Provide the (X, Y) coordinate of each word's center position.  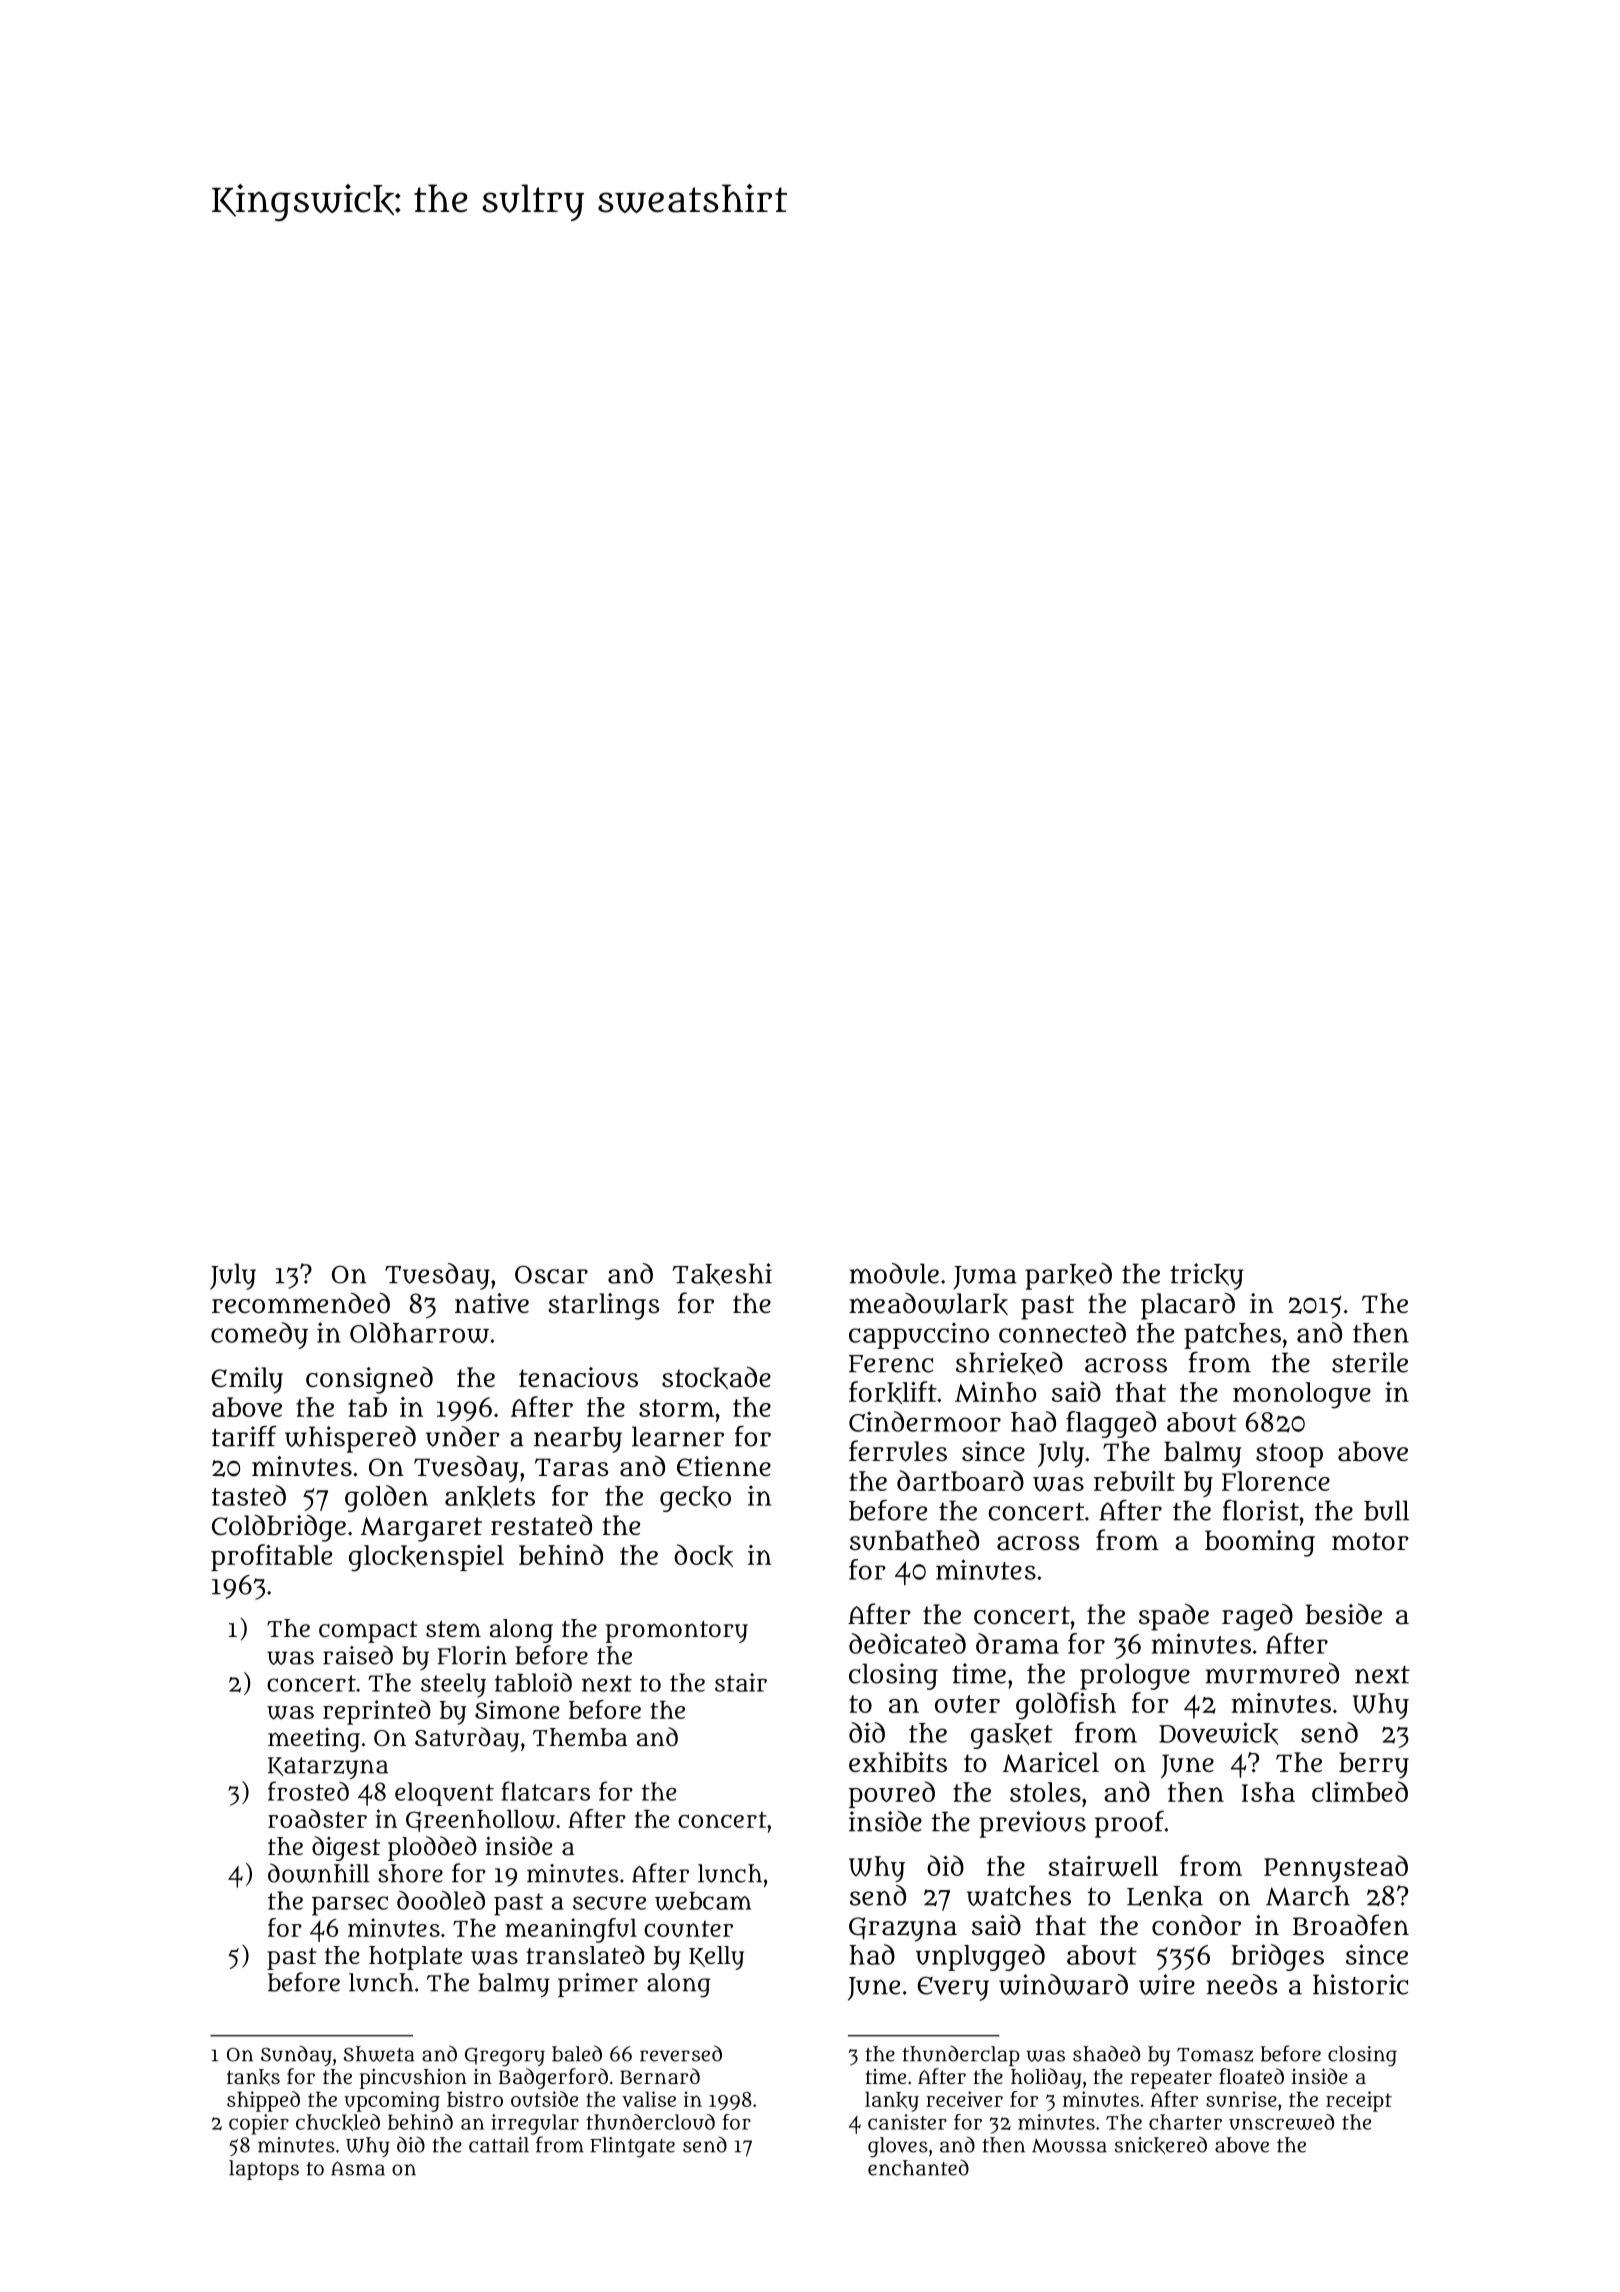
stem (453, 1629)
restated (541, 1525)
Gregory (505, 2057)
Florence (1276, 1481)
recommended (301, 1302)
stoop (1289, 1455)
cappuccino (919, 1335)
